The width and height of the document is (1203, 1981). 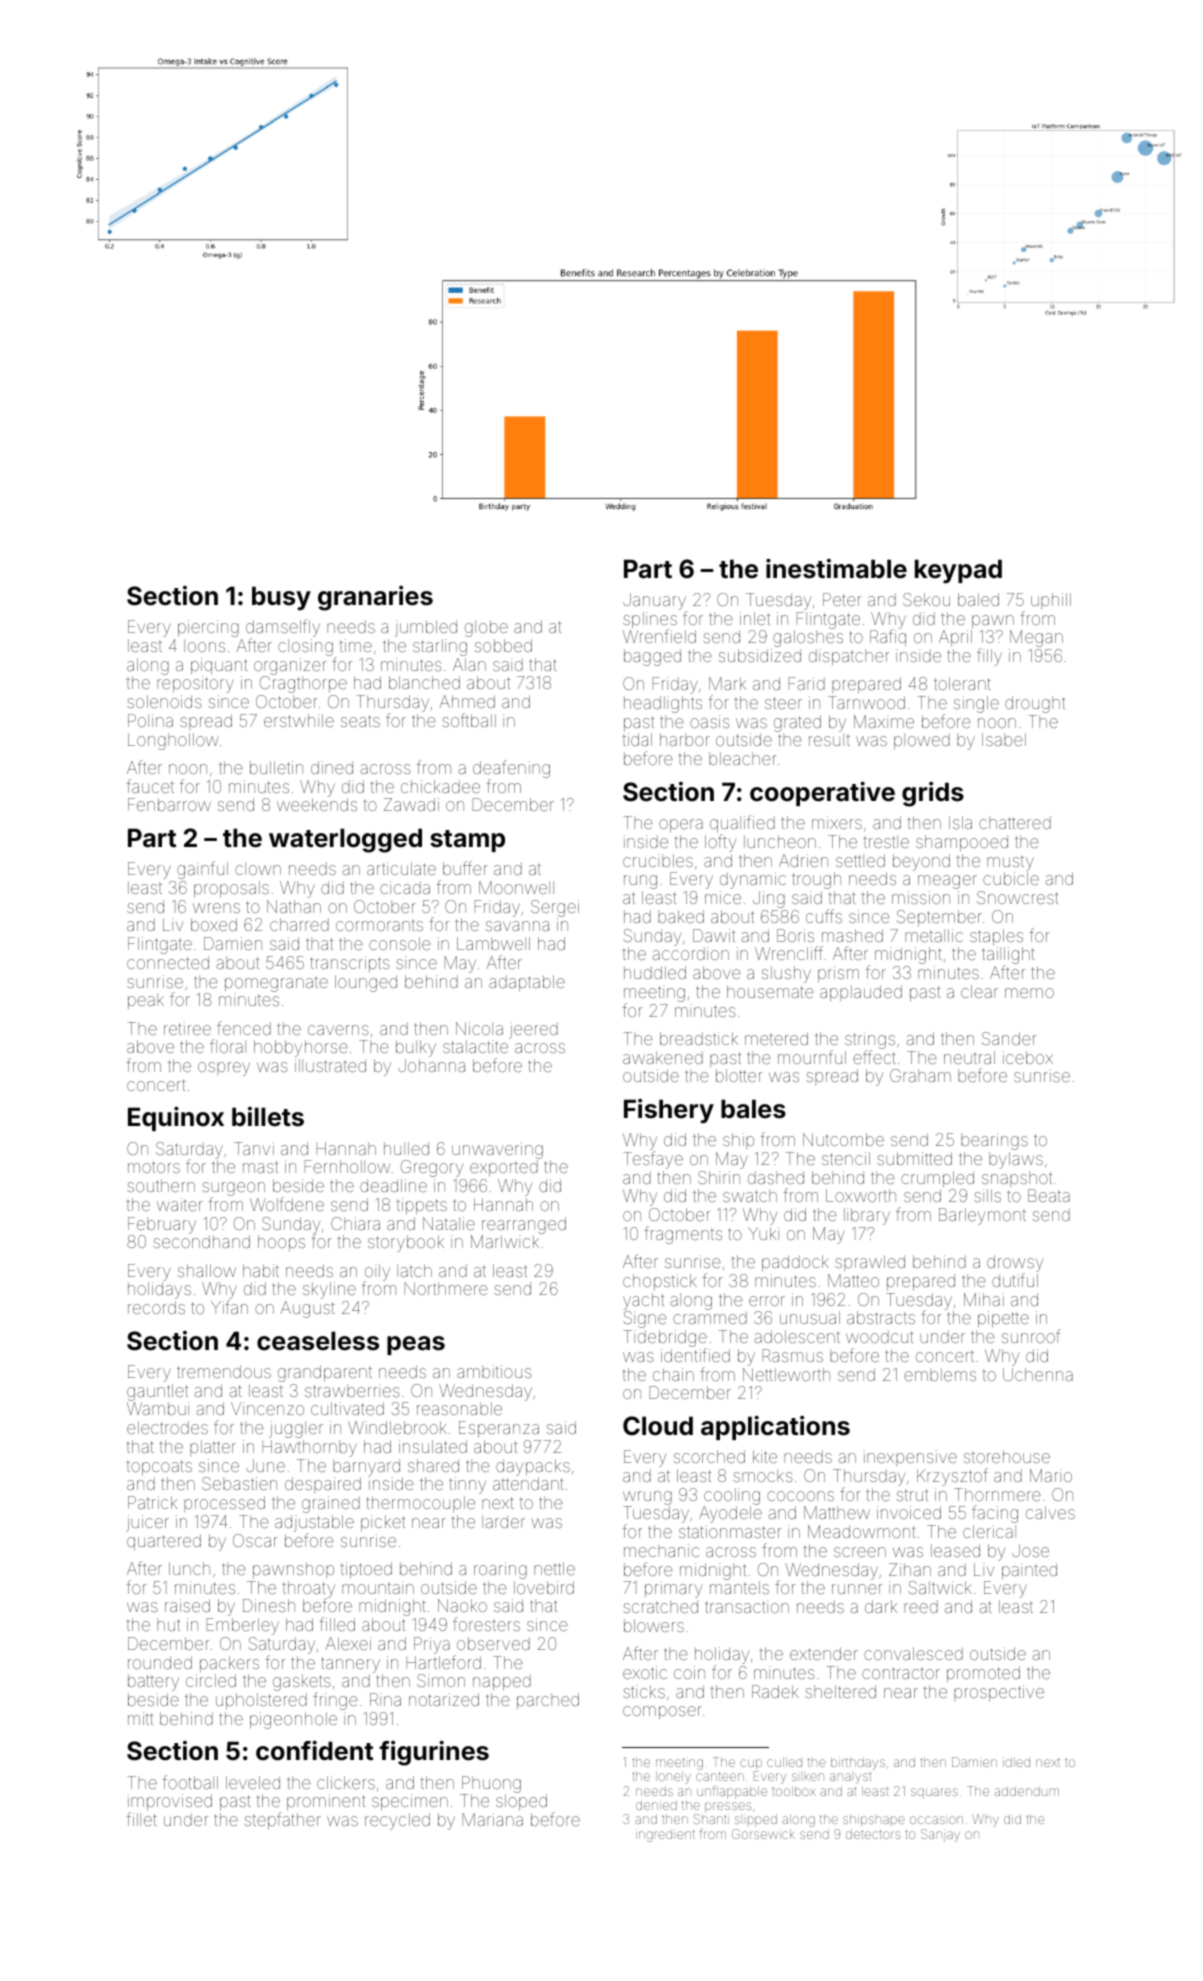 I want to click on Sekou, so click(x=926, y=599).
